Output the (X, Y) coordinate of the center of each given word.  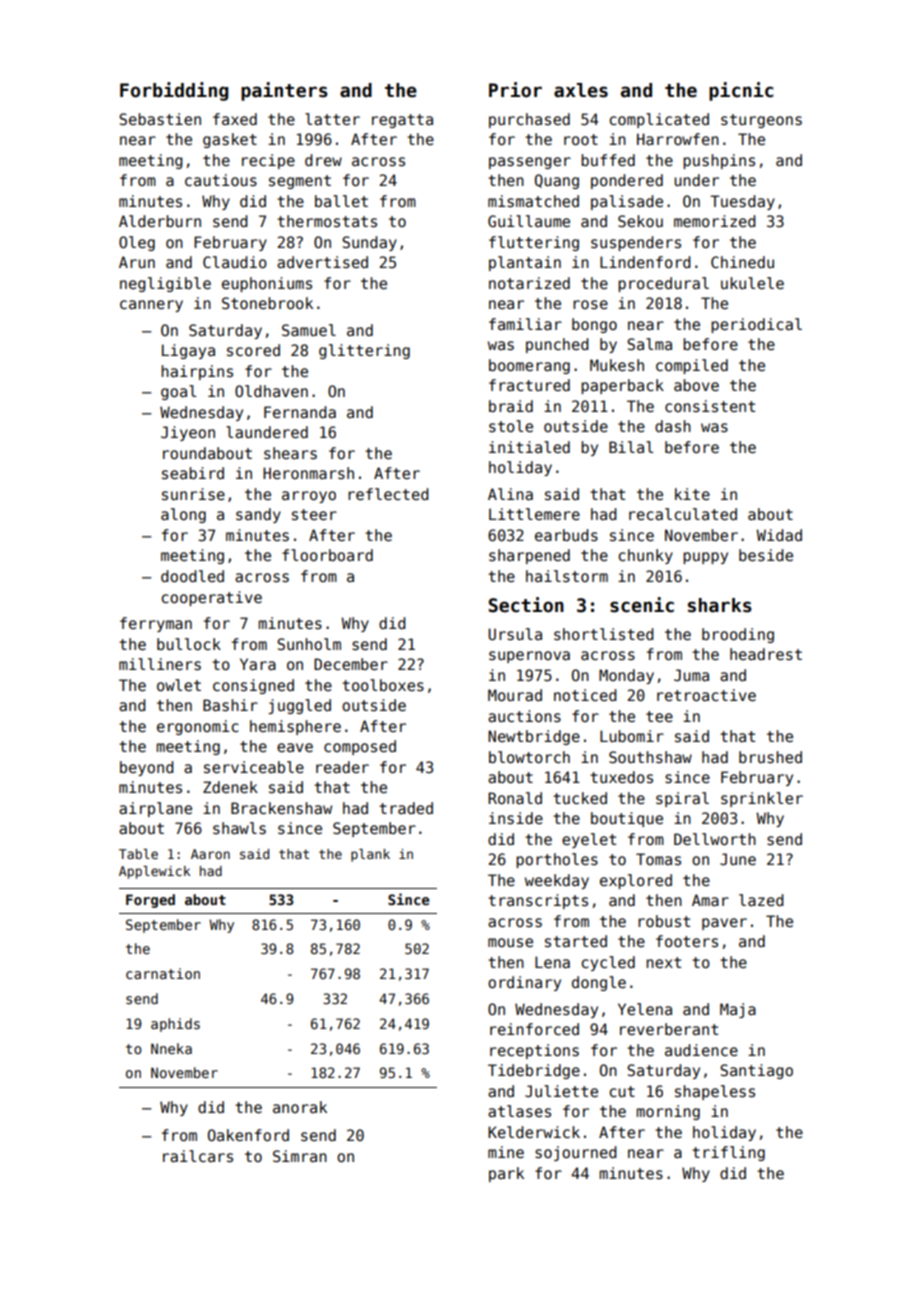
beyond (147, 768)
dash (673, 426)
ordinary (524, 983)
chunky (645, 556)
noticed (585, 695)
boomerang (529, 366)
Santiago (756, 1071)
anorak (300, 1107)
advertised (322, 262)
